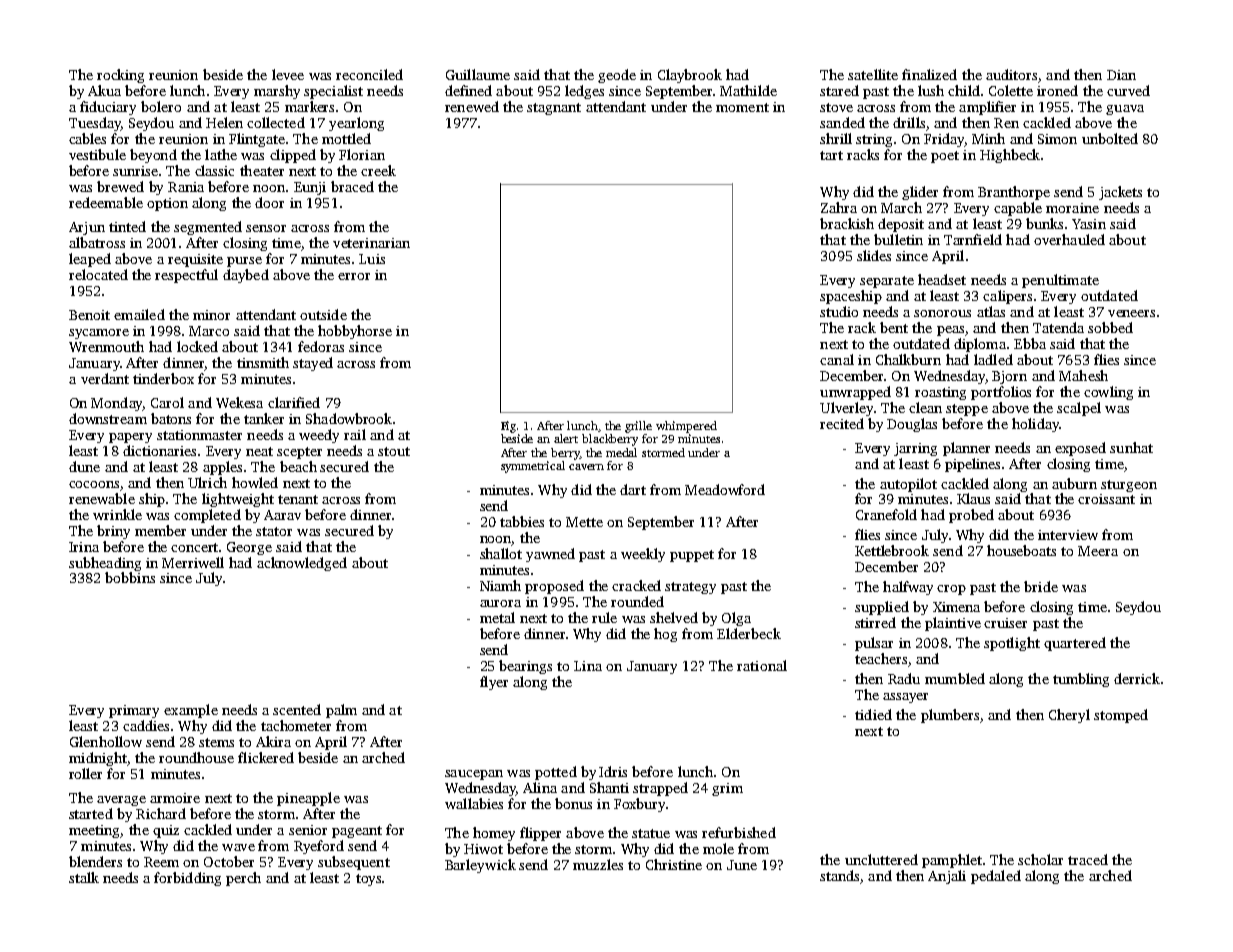 This document has width=1233, height=952. I want to click on Kettlebrook, so click(892, 550).
